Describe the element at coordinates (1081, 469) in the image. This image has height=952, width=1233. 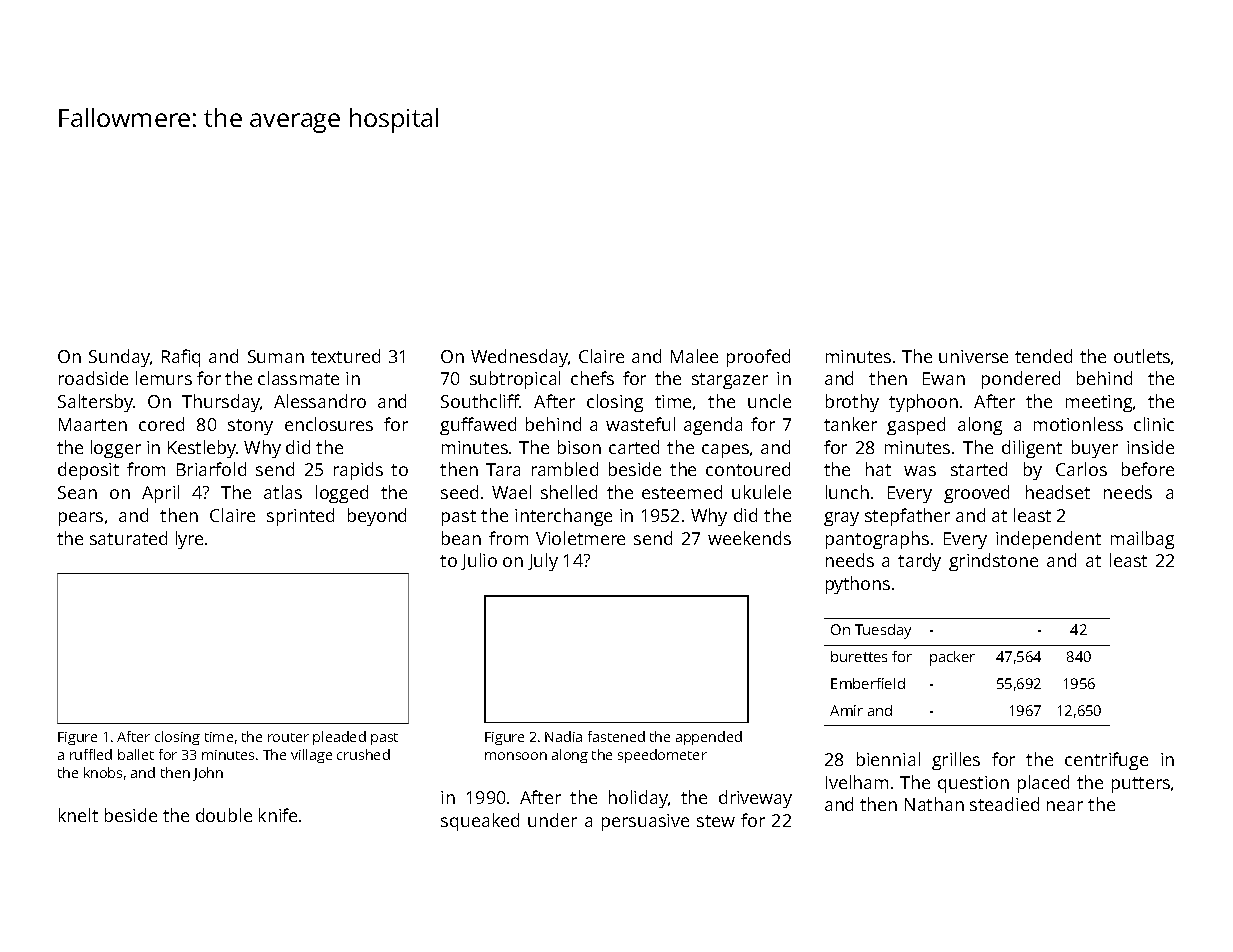
I see `Carlos` at that location.
